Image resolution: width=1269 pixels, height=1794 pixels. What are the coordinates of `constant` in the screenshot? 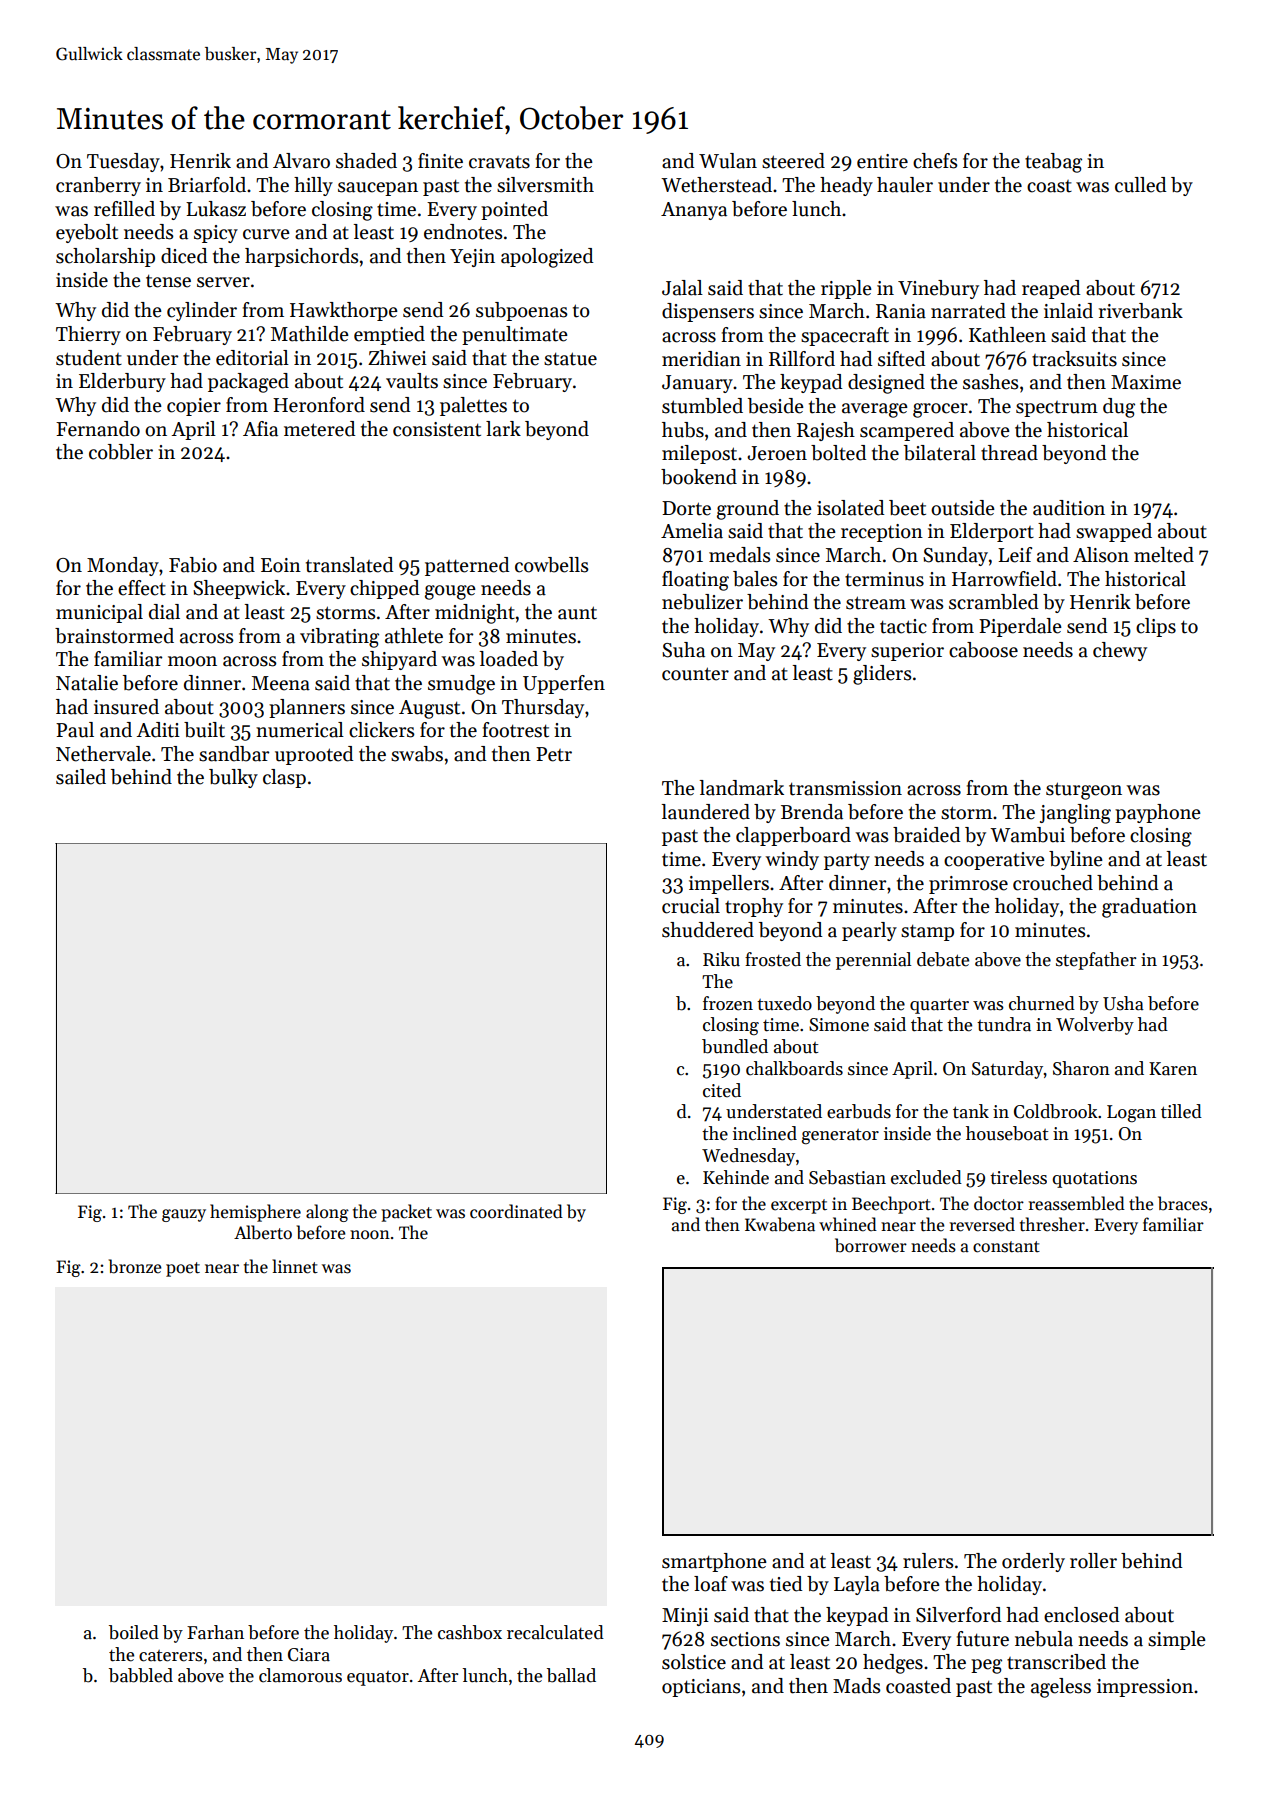 It's located at (1006, 1247).
